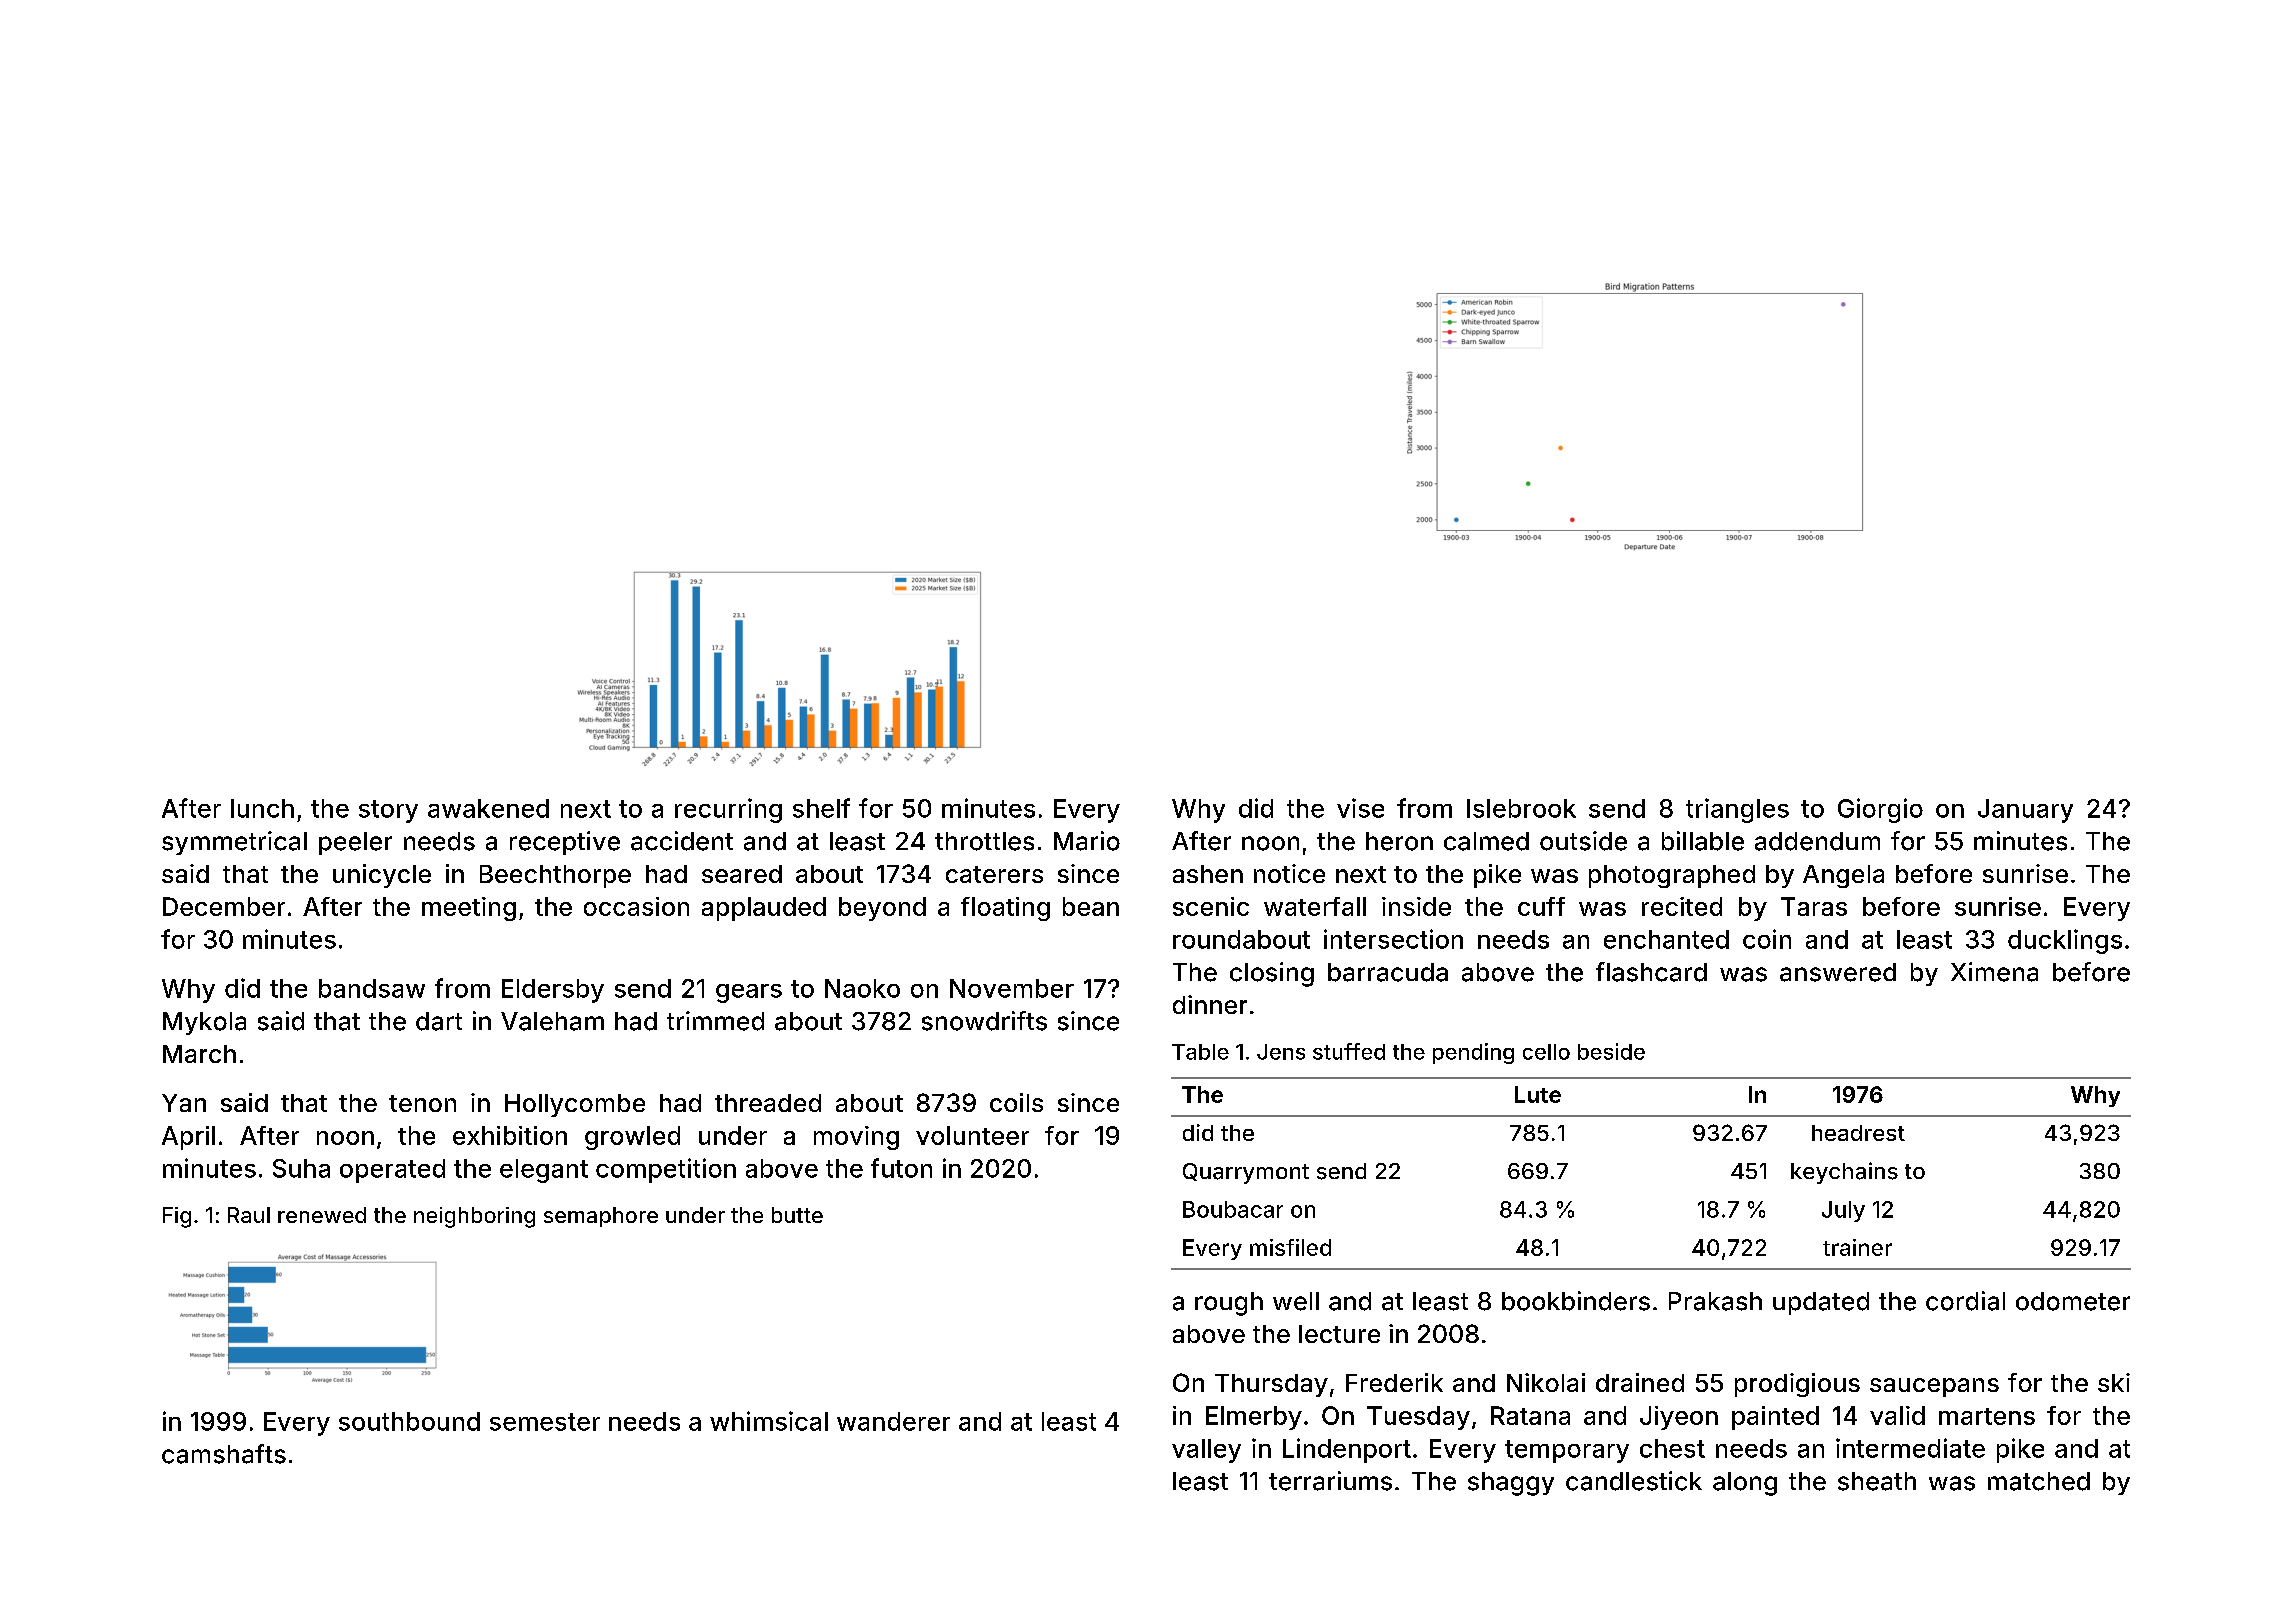  I want to click on saucepans, so click(1934, 1387).
